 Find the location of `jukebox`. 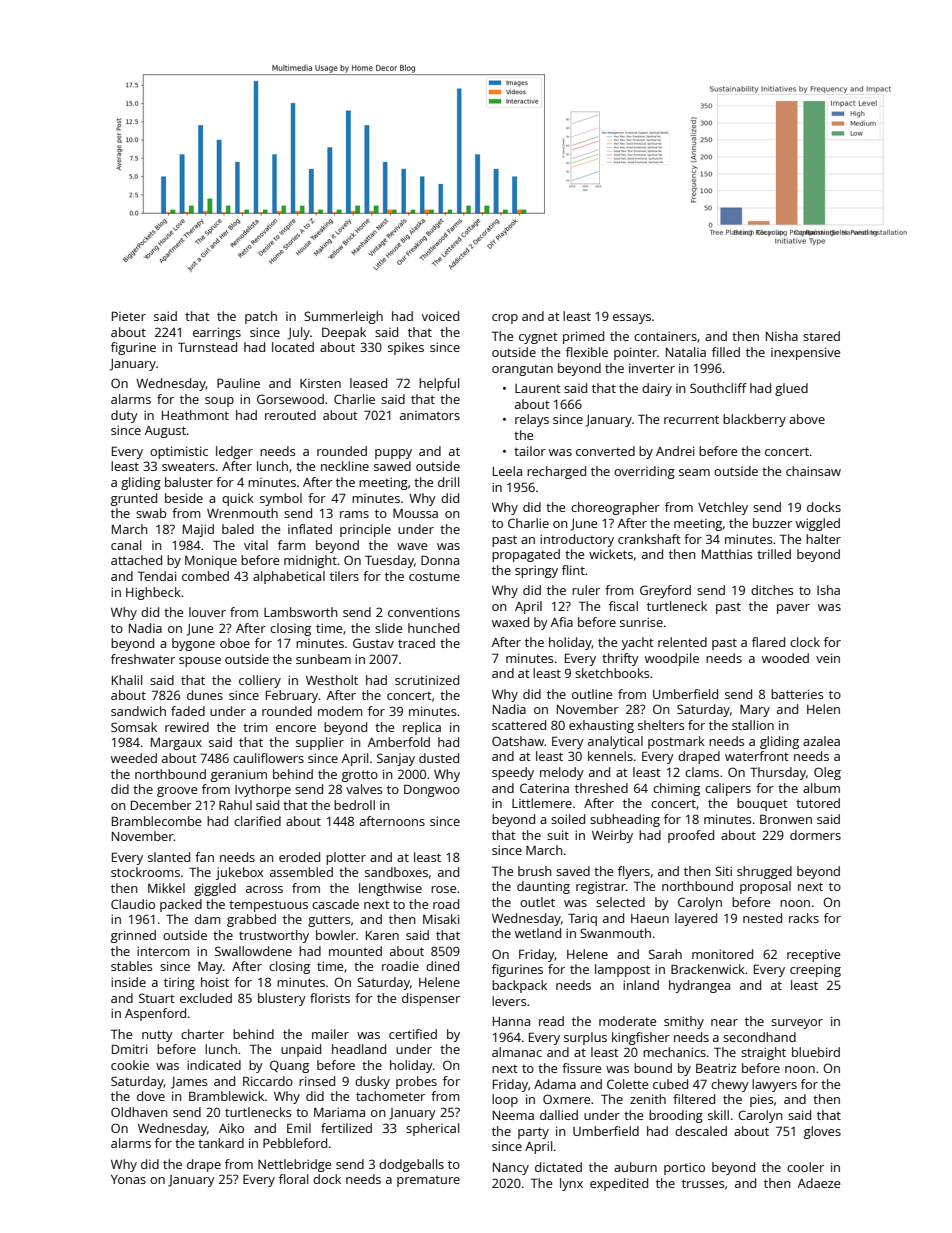

jukebox is located at coordinates (239, 873).
